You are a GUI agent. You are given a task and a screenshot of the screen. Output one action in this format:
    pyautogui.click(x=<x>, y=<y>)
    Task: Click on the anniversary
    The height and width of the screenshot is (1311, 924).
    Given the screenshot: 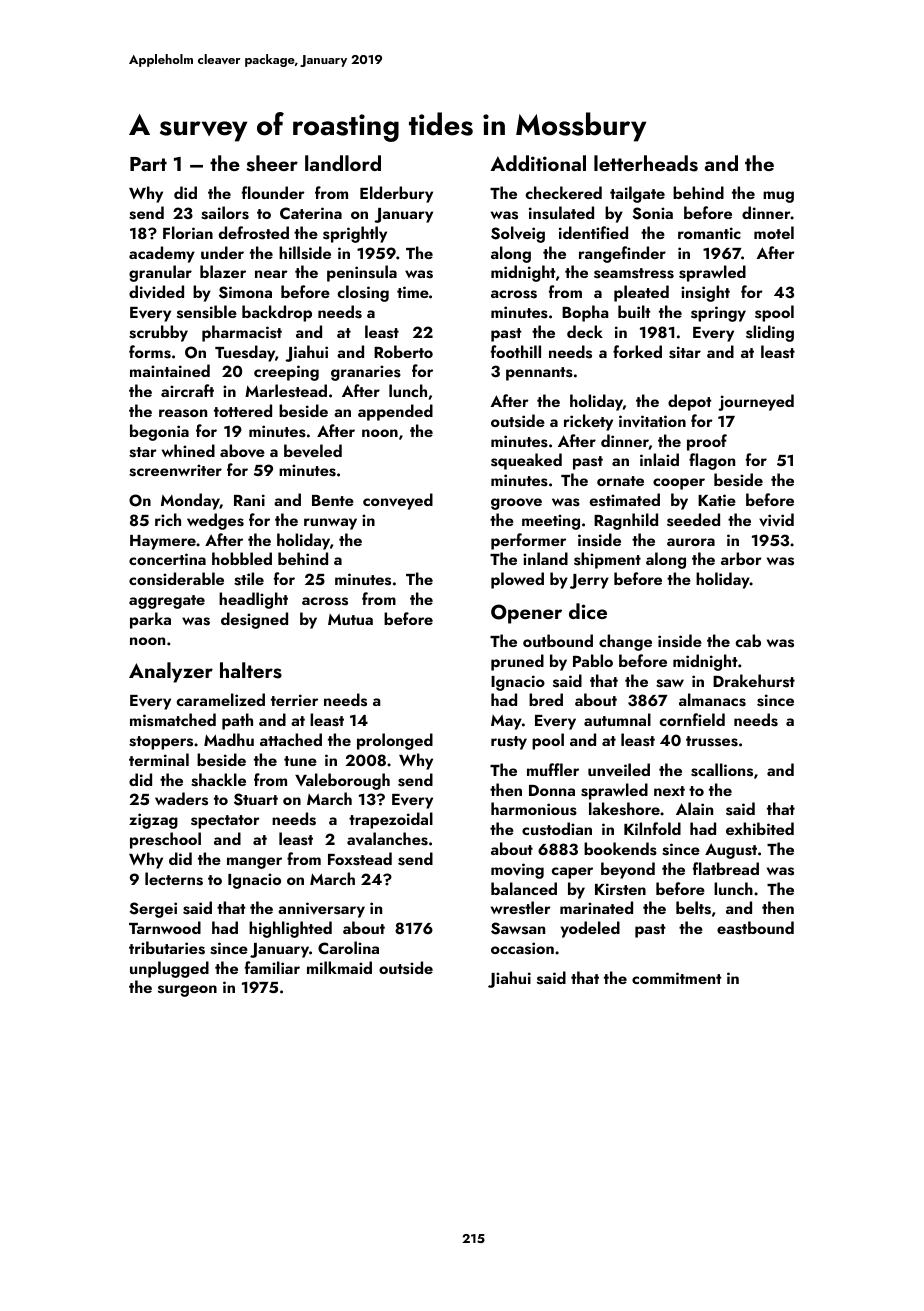 What is the action you would take?
    pyautogui.click(x=321, y=910)
